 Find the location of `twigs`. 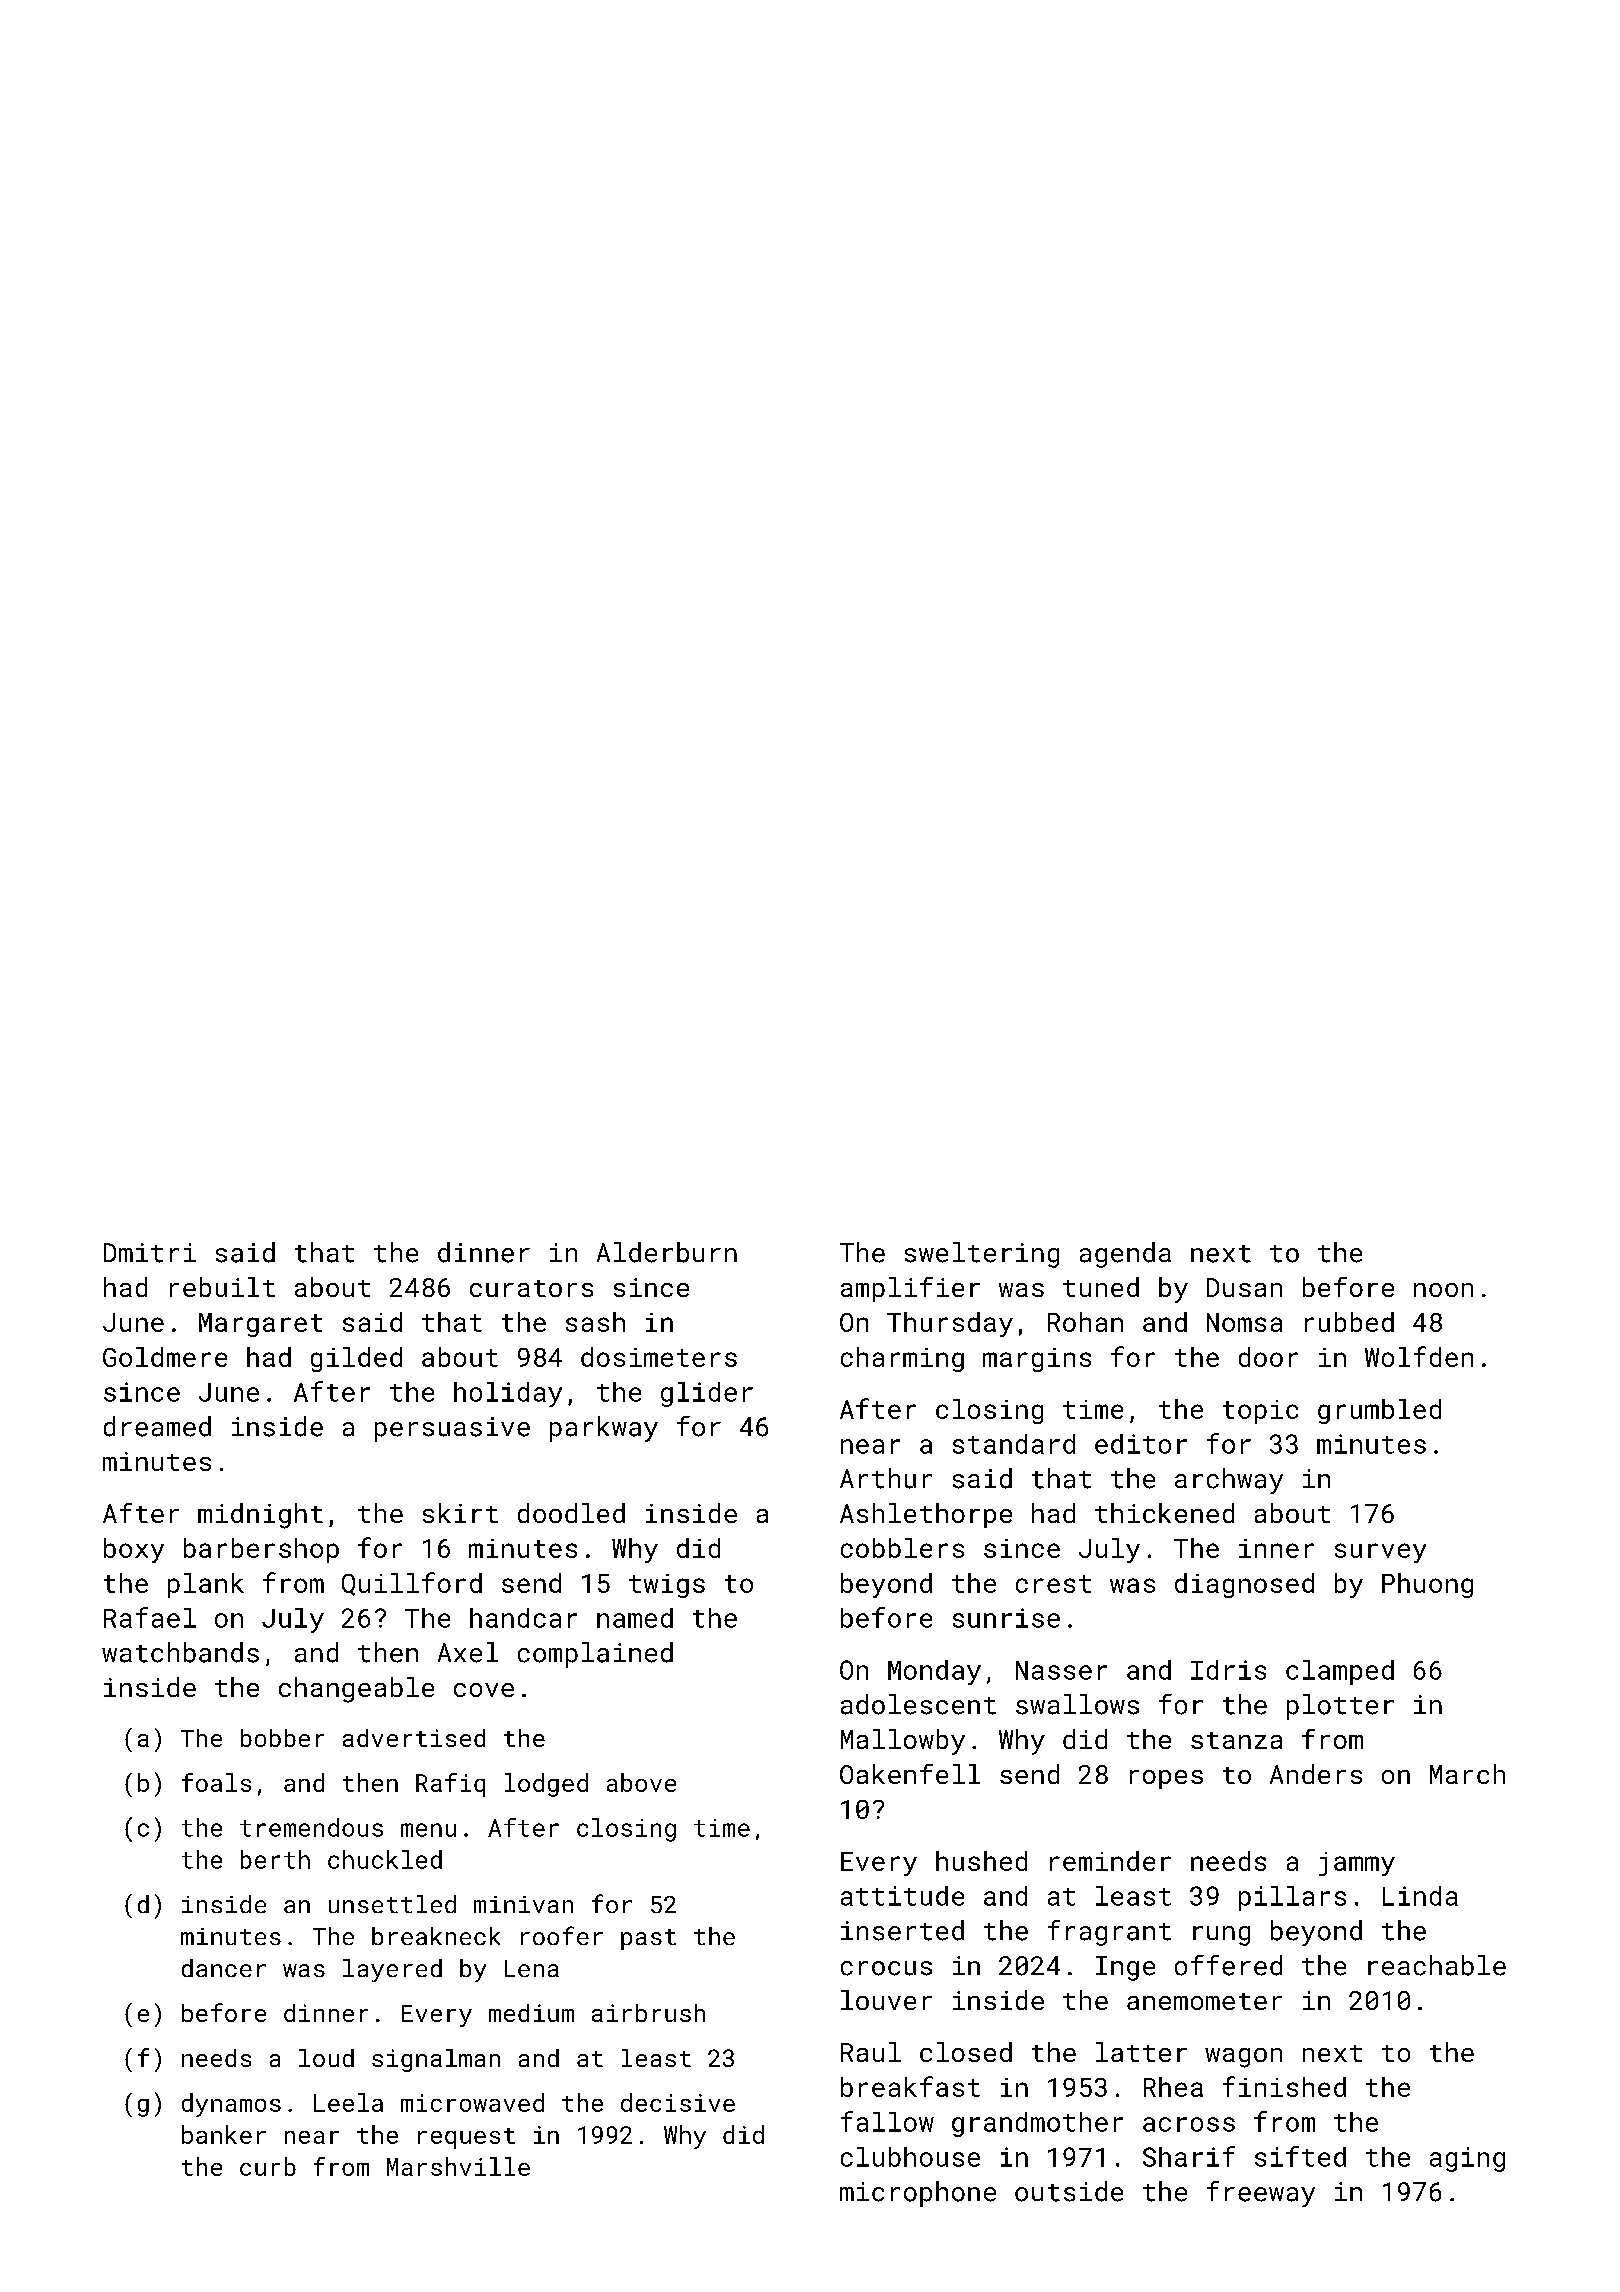

twigs is located at coordinates (667, 1586).
